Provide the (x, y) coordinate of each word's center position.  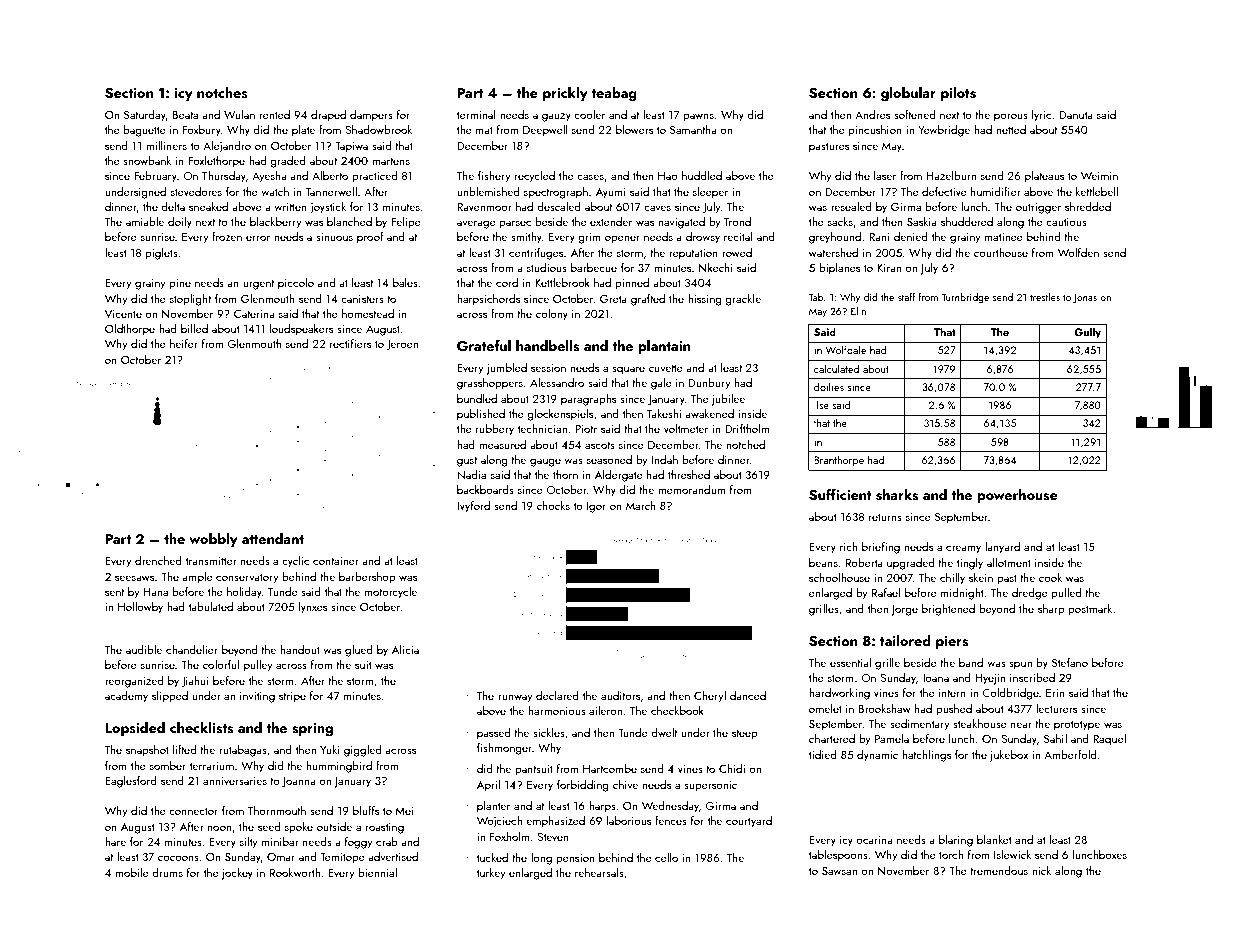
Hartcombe (610, 768)
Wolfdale (845, 349)
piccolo (296, 284)
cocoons (178, 858)
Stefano (1070, 662)
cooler (589, 114)
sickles (549, 732)
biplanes (839, 269)
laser (885, 175)
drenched (158, 560)
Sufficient (840, 494)
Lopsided (135, 729)
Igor (596, 507)
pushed (954, 710)
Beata (185, 115)
